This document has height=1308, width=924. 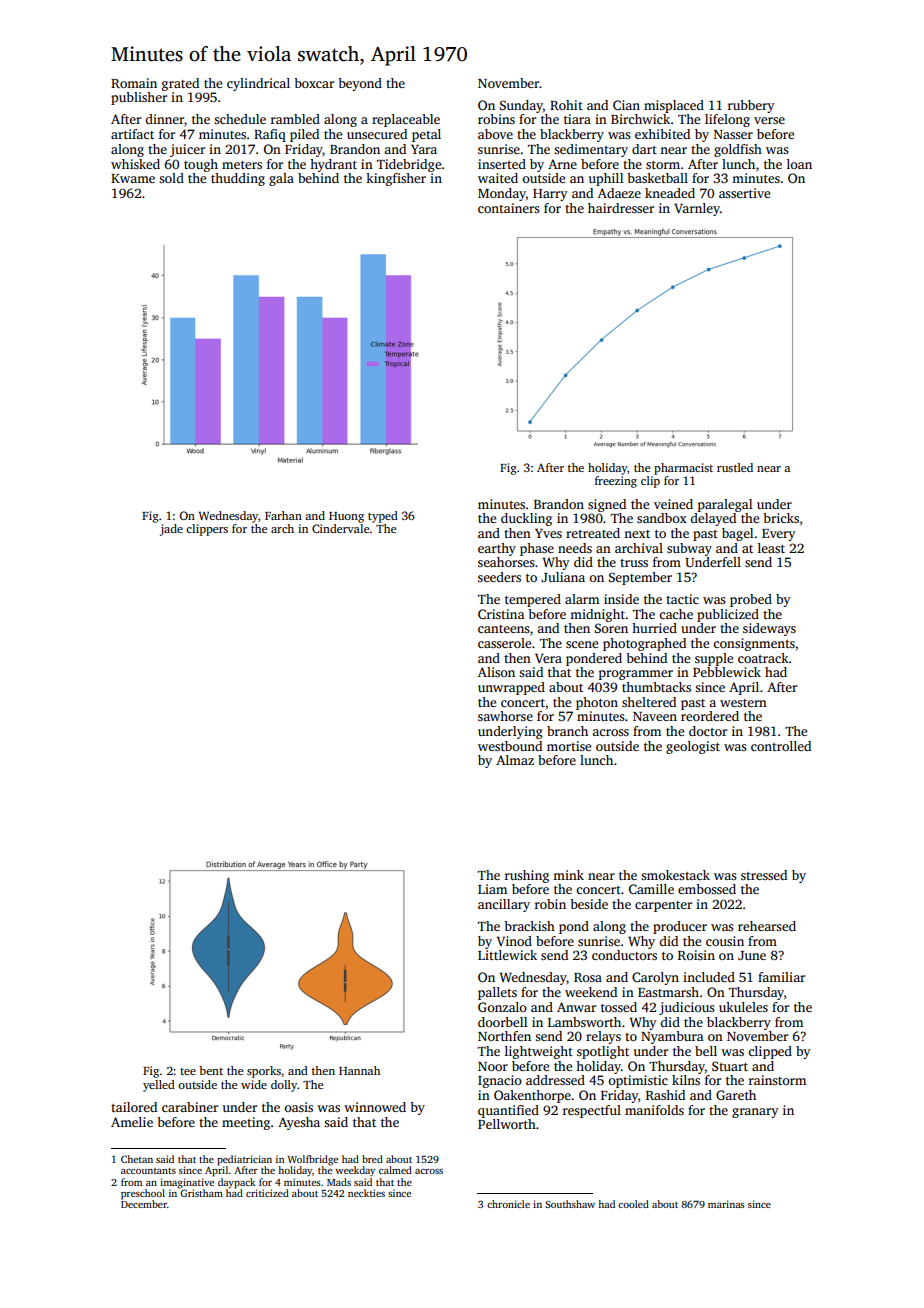 I want to click on earthy, so click(x=497, y=549).
